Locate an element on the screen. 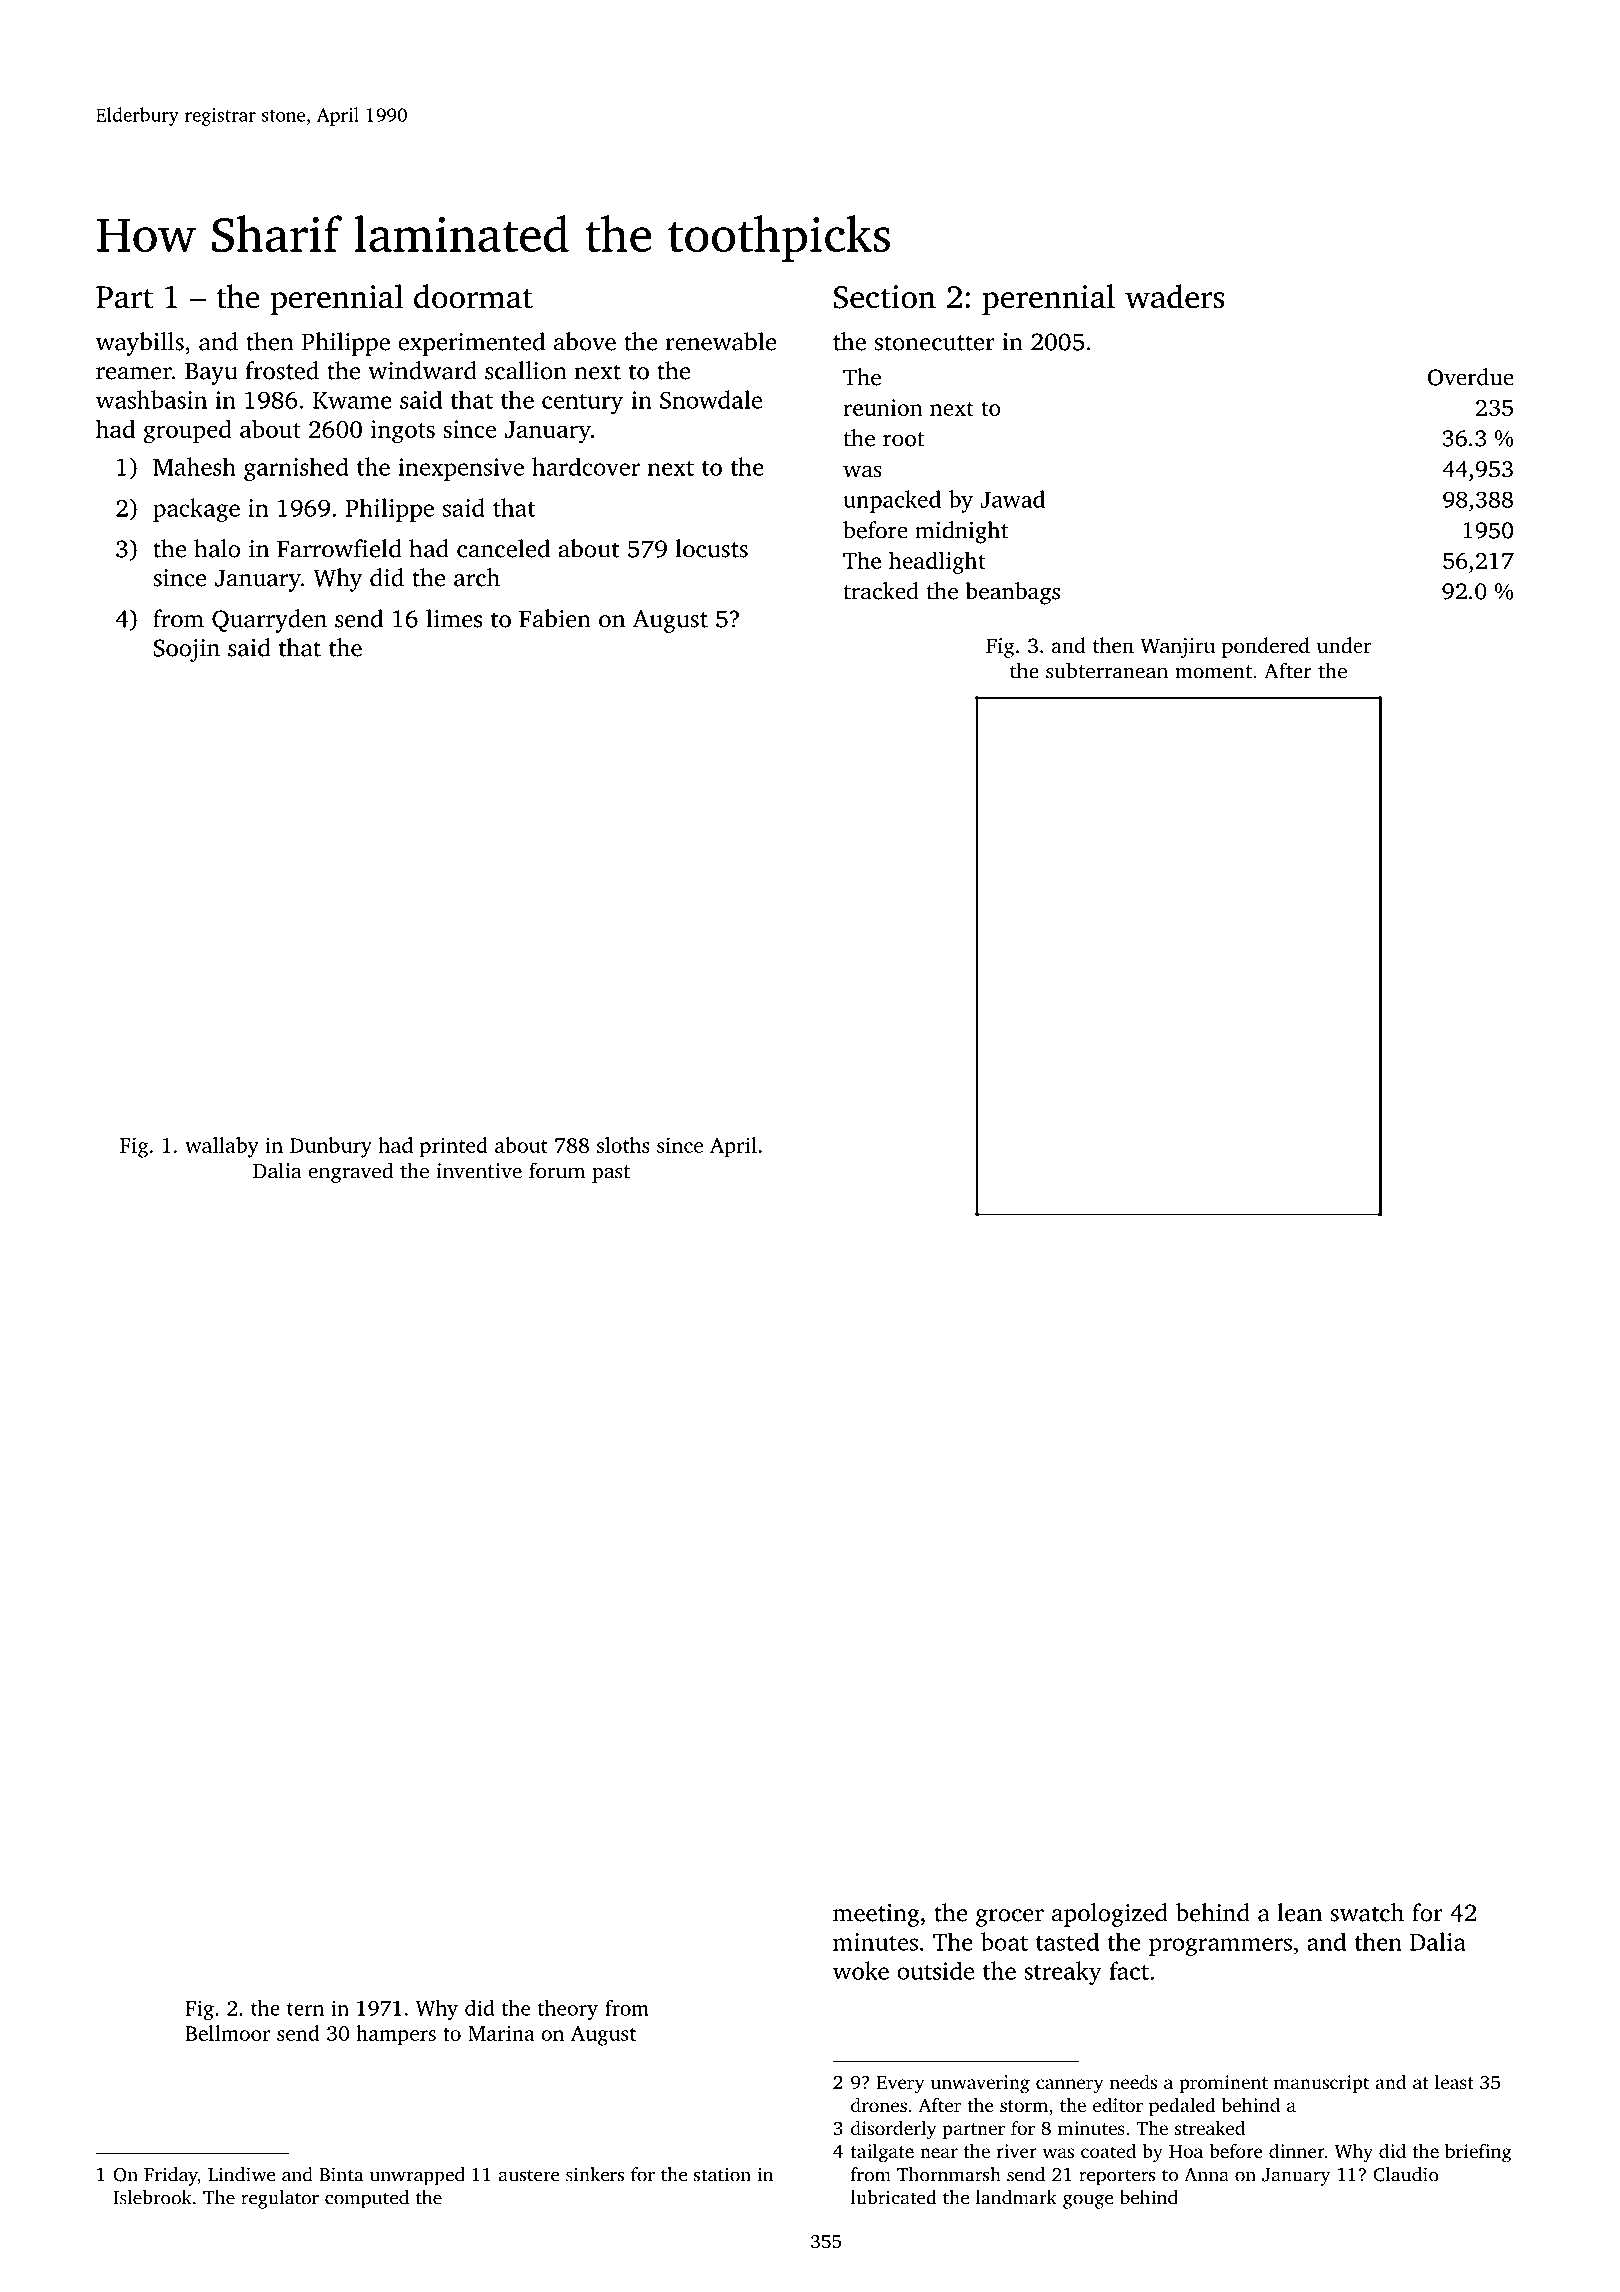 This screenshot has width=1620, height=2292. subterranean is located at coordinates (1107, 670).
